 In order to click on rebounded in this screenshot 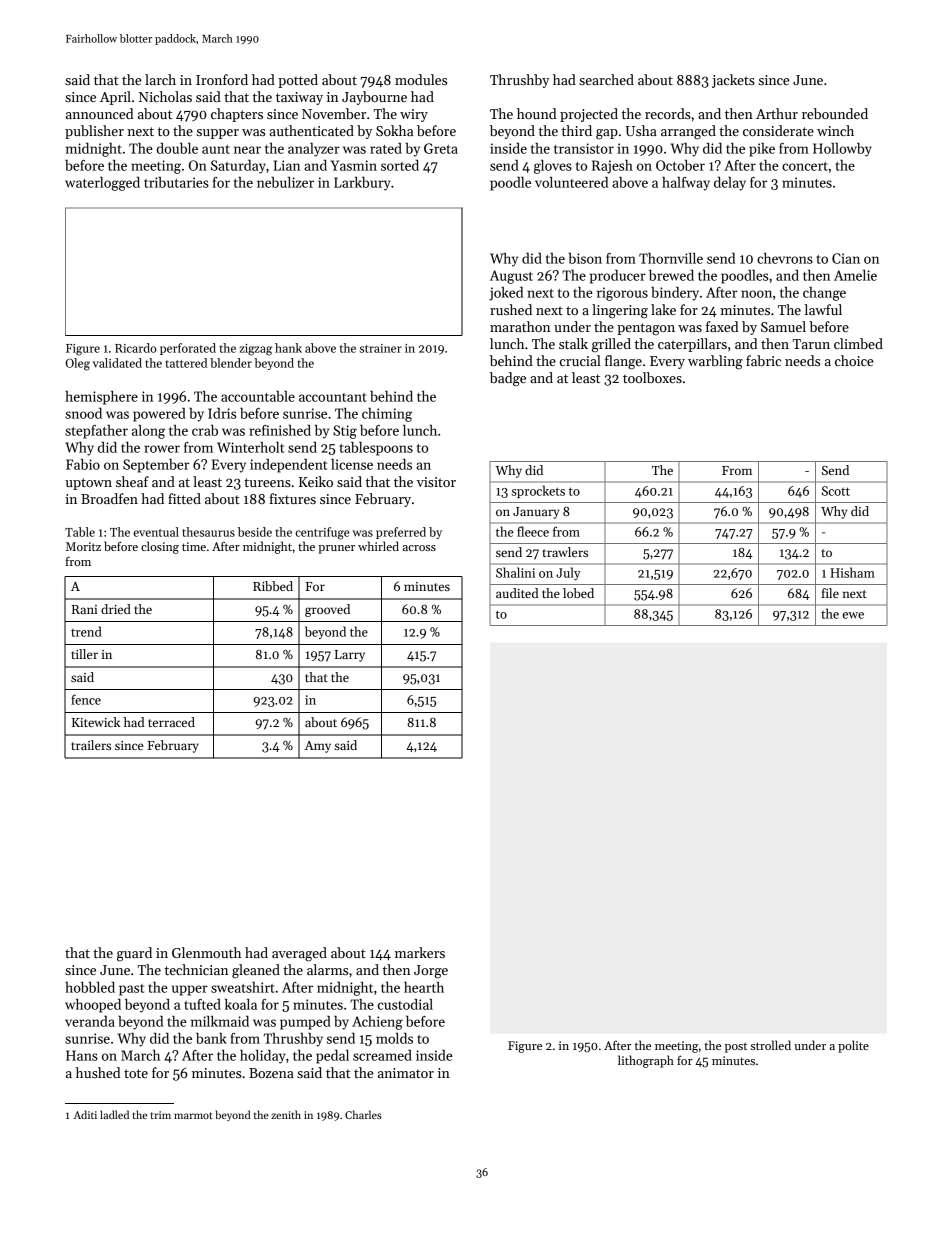, I will do `click(835, 113)`.
